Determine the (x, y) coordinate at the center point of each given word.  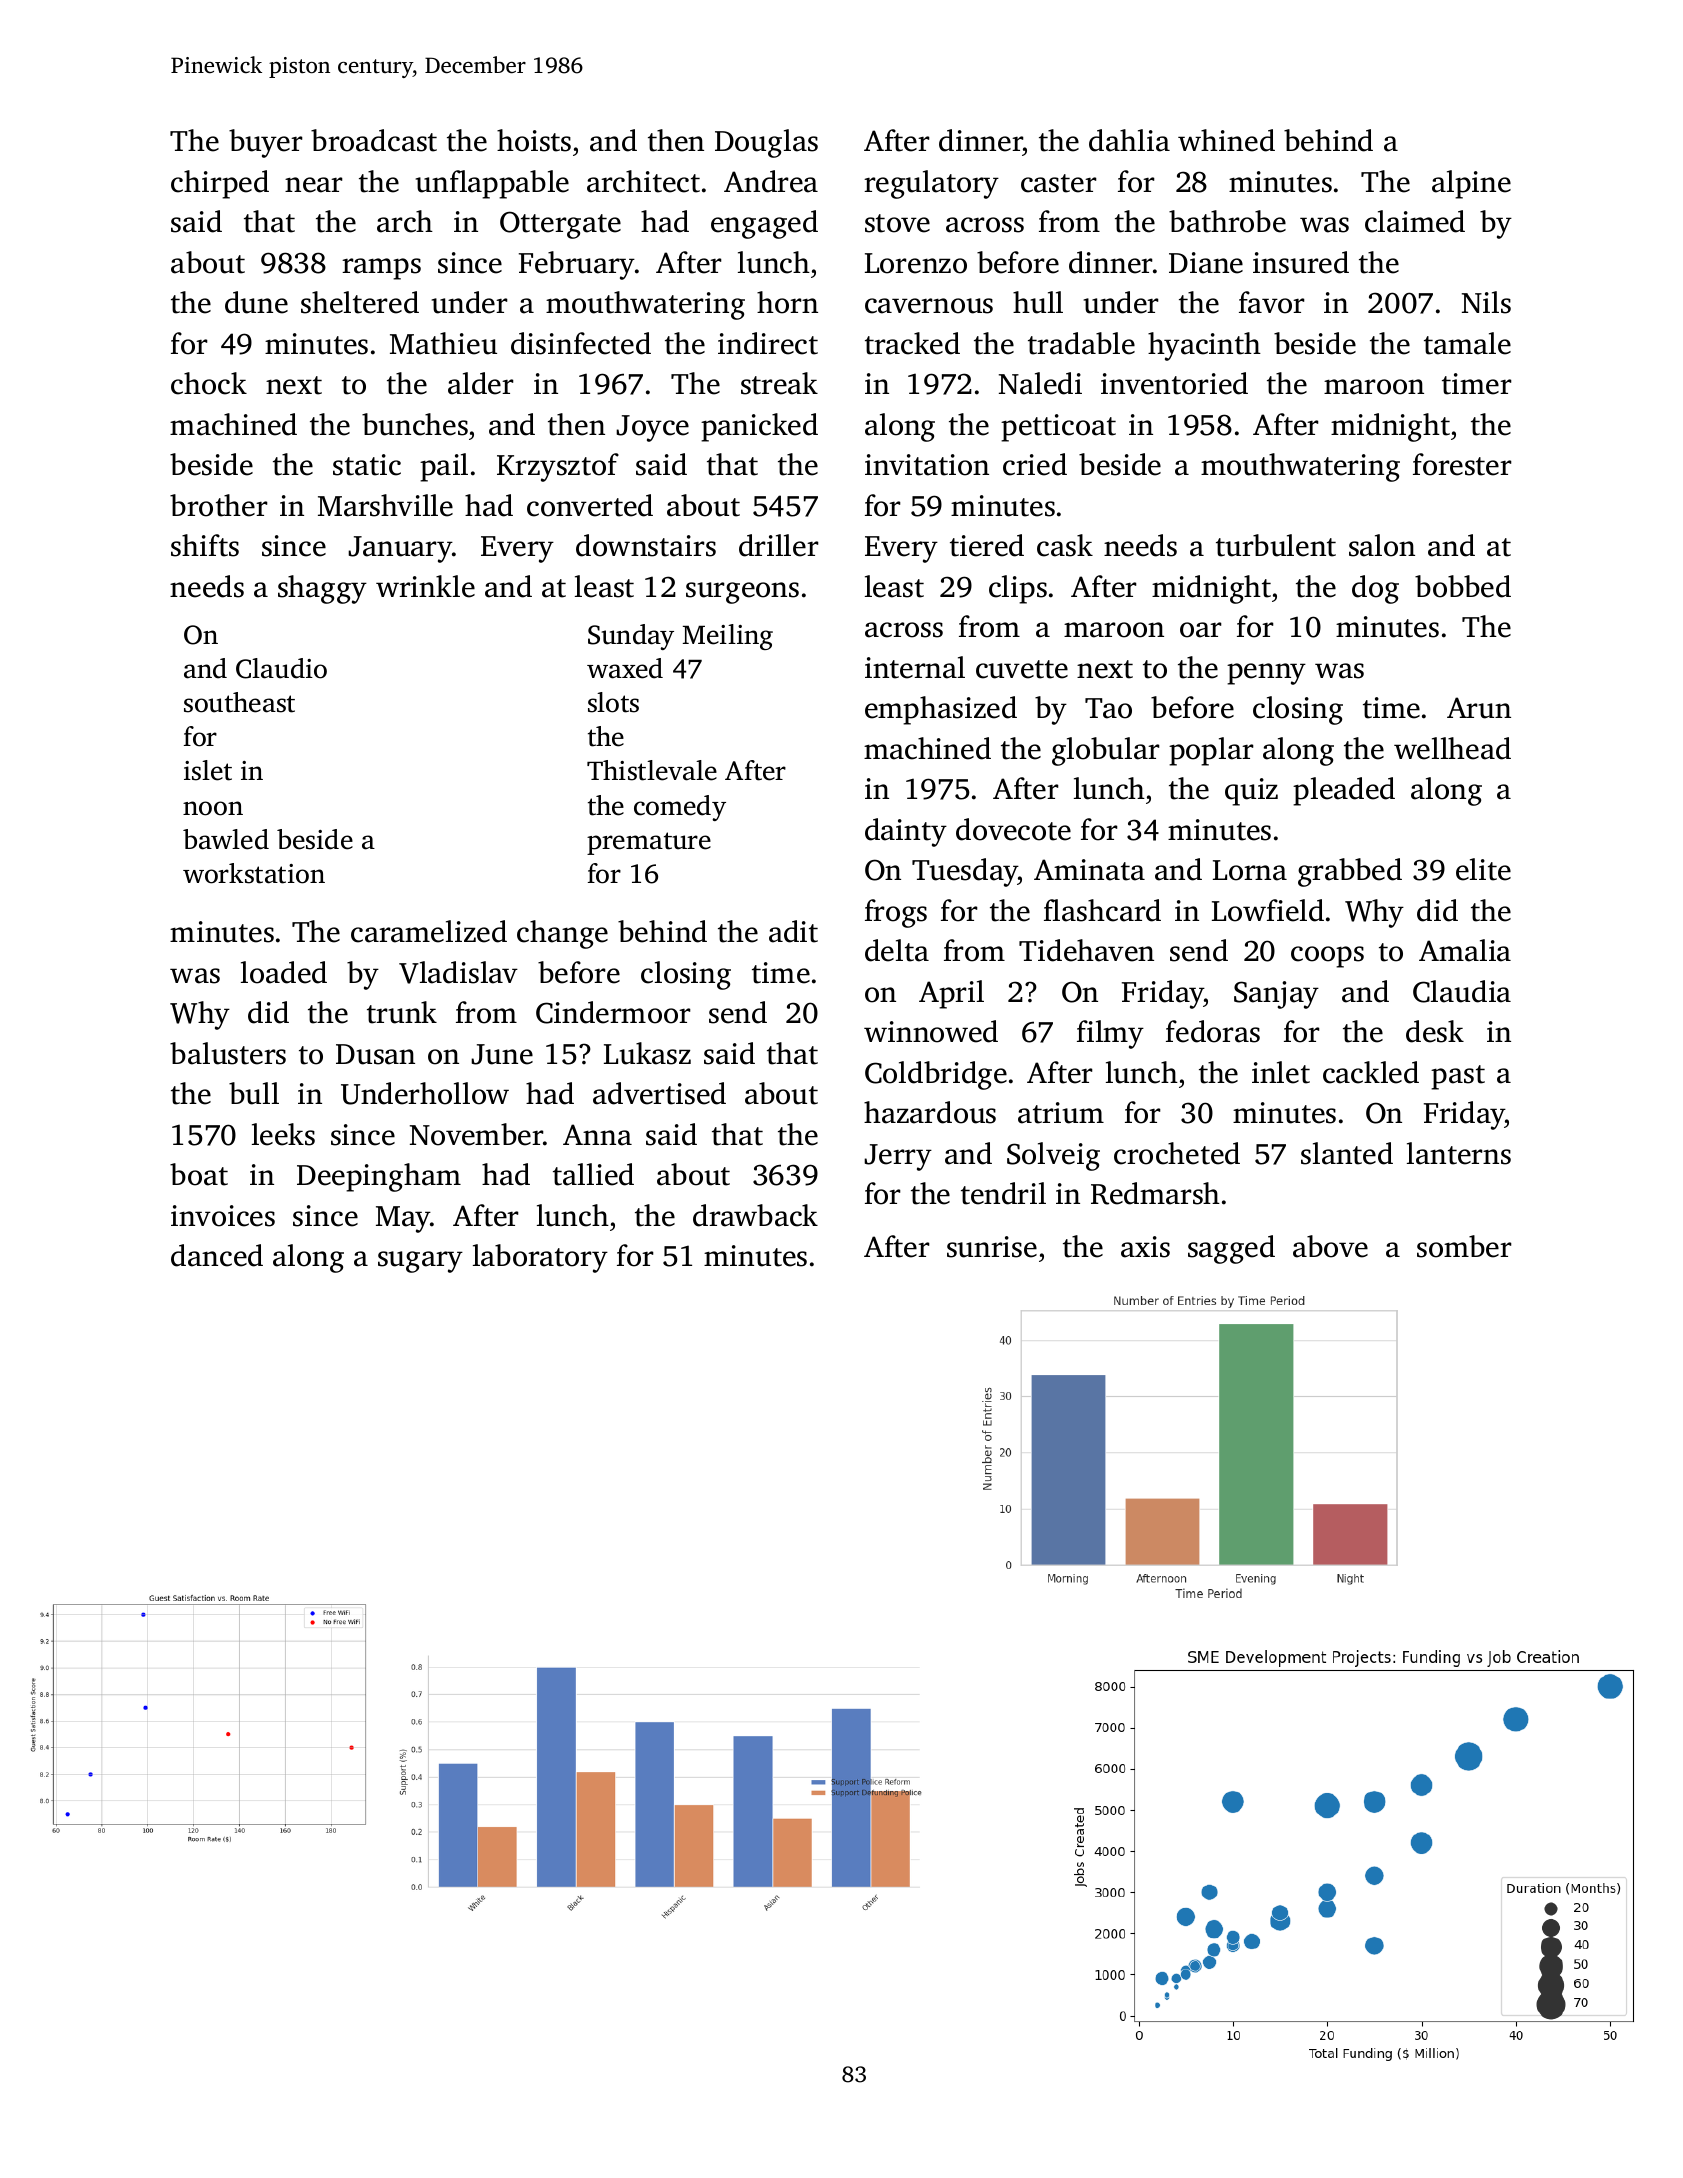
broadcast (374, 140)
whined (1226, 140)
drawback (755, 1215)
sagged (1231, 1249)
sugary (420, 1262)
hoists (534, 140)
